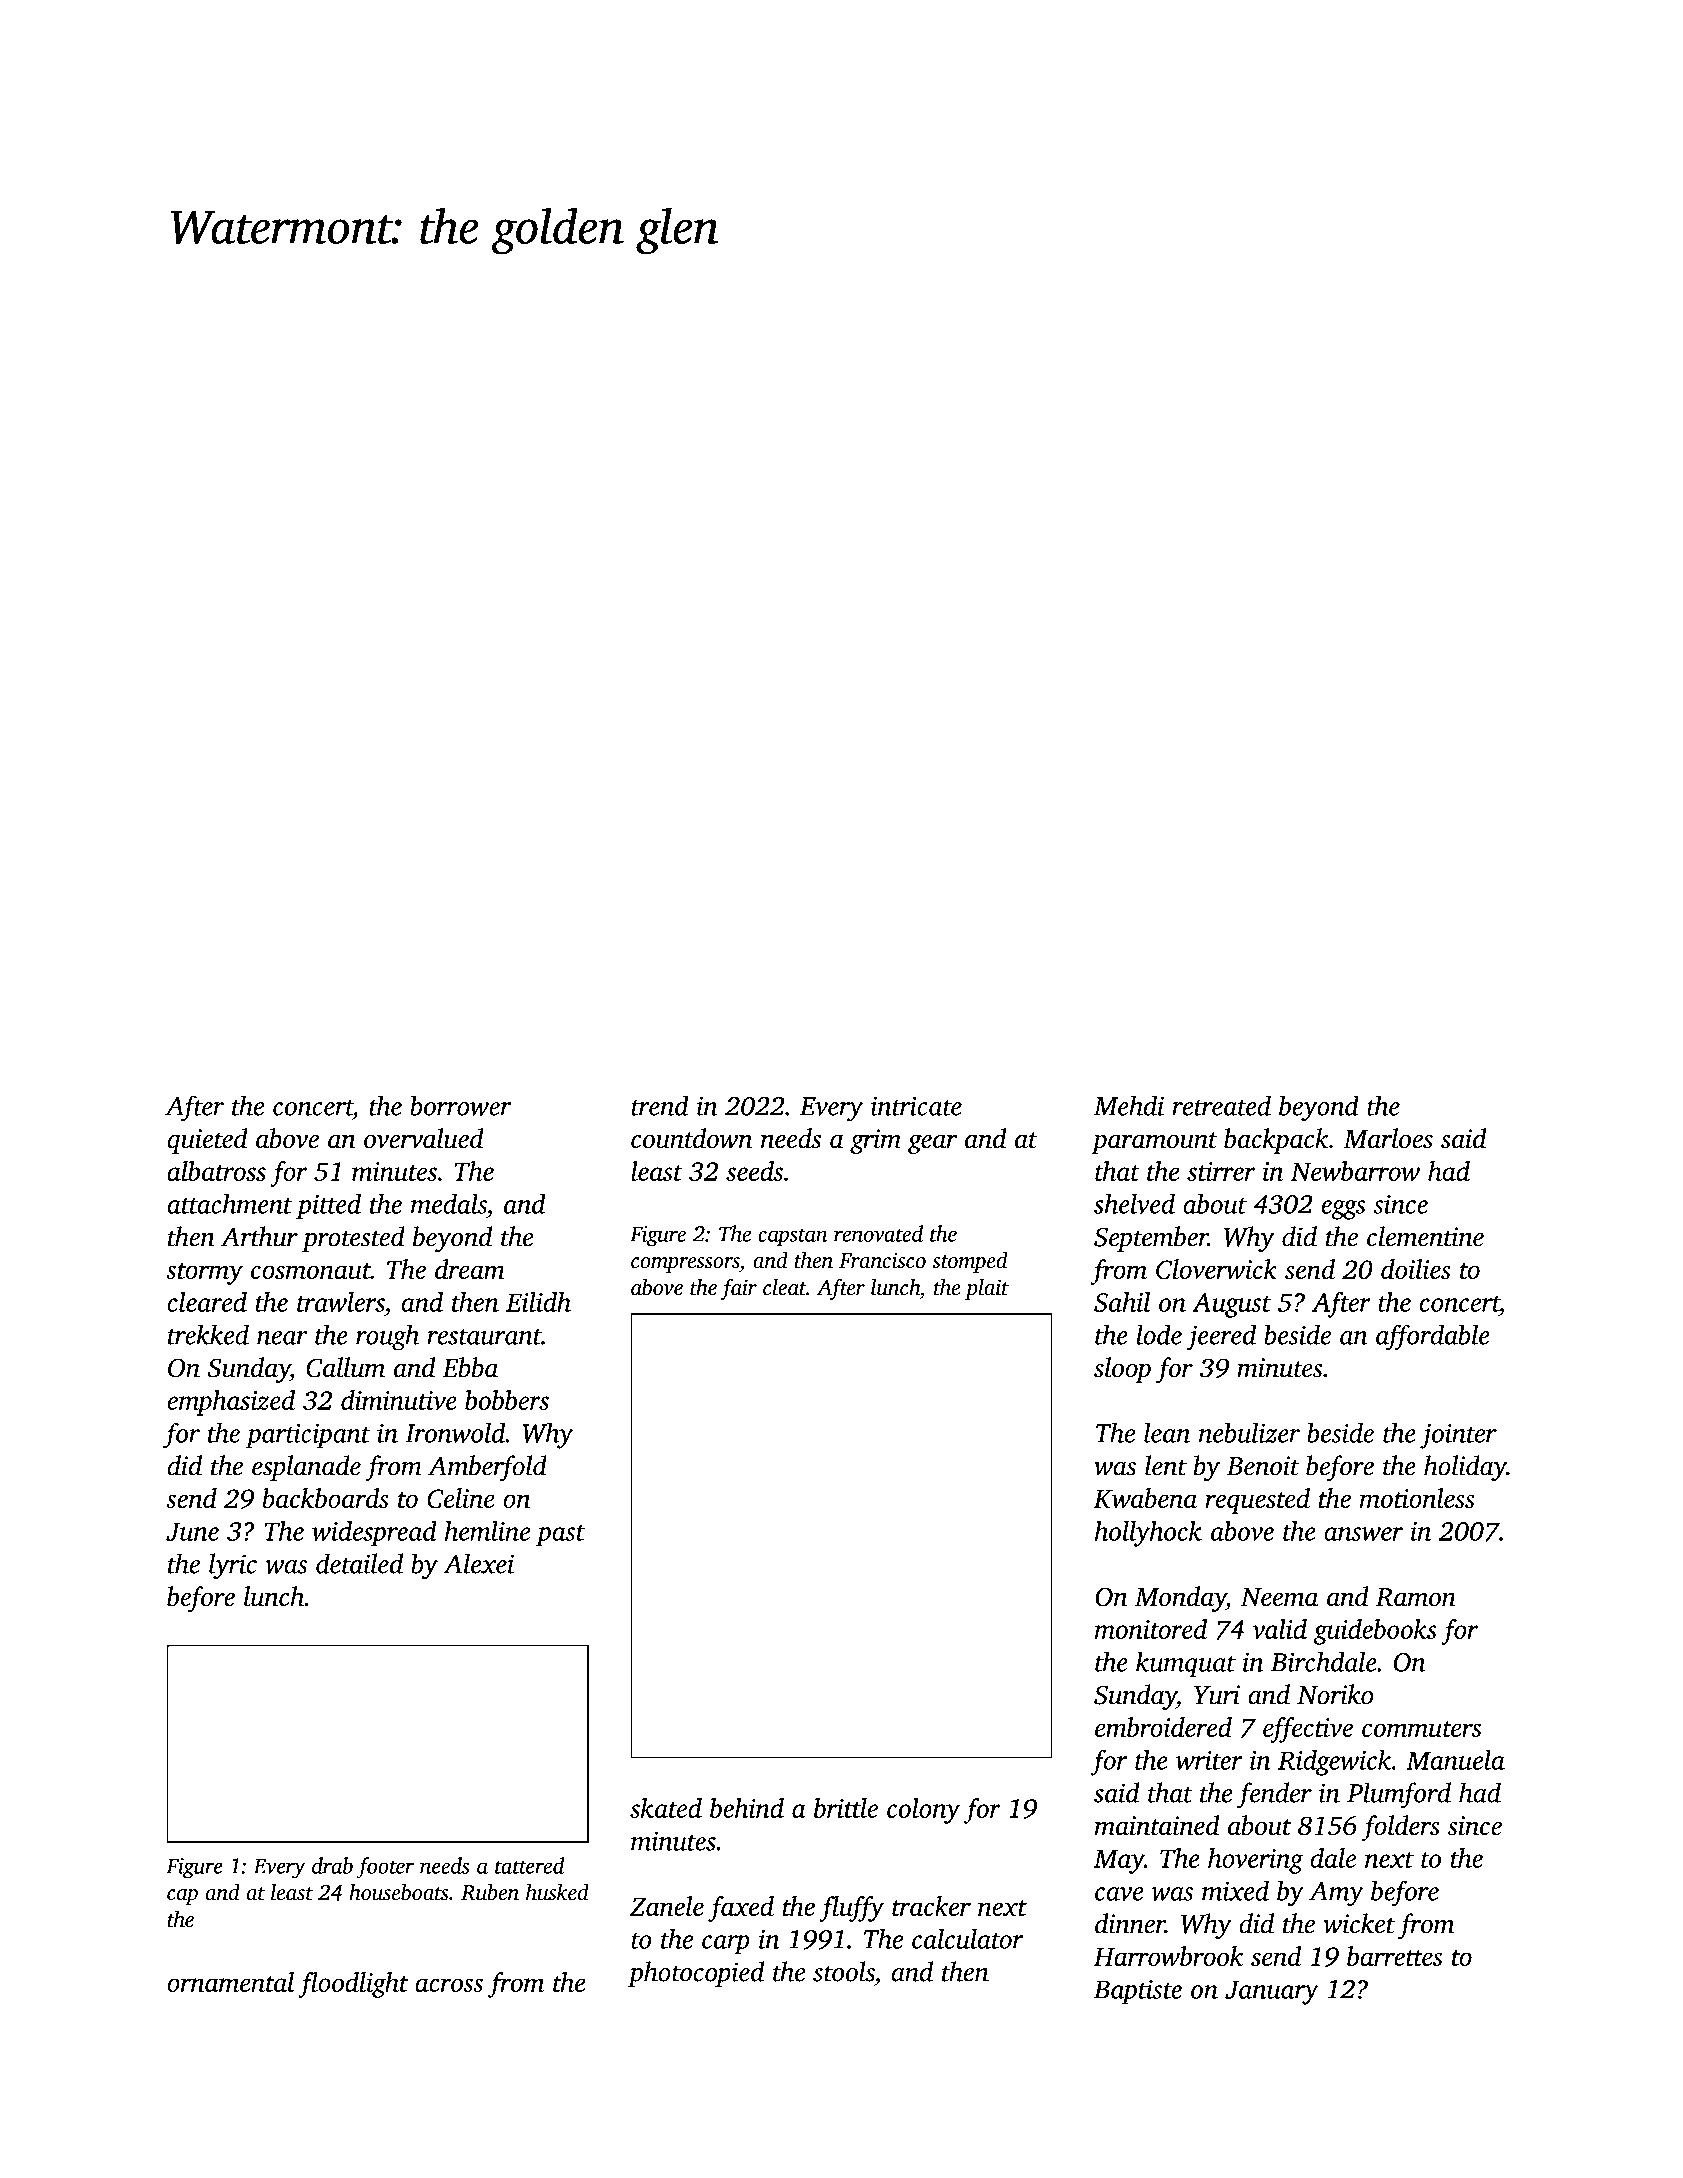 The height and width of the screenshot is (2178, 1683). I want to click on motionless, so click(1417, 1498).
